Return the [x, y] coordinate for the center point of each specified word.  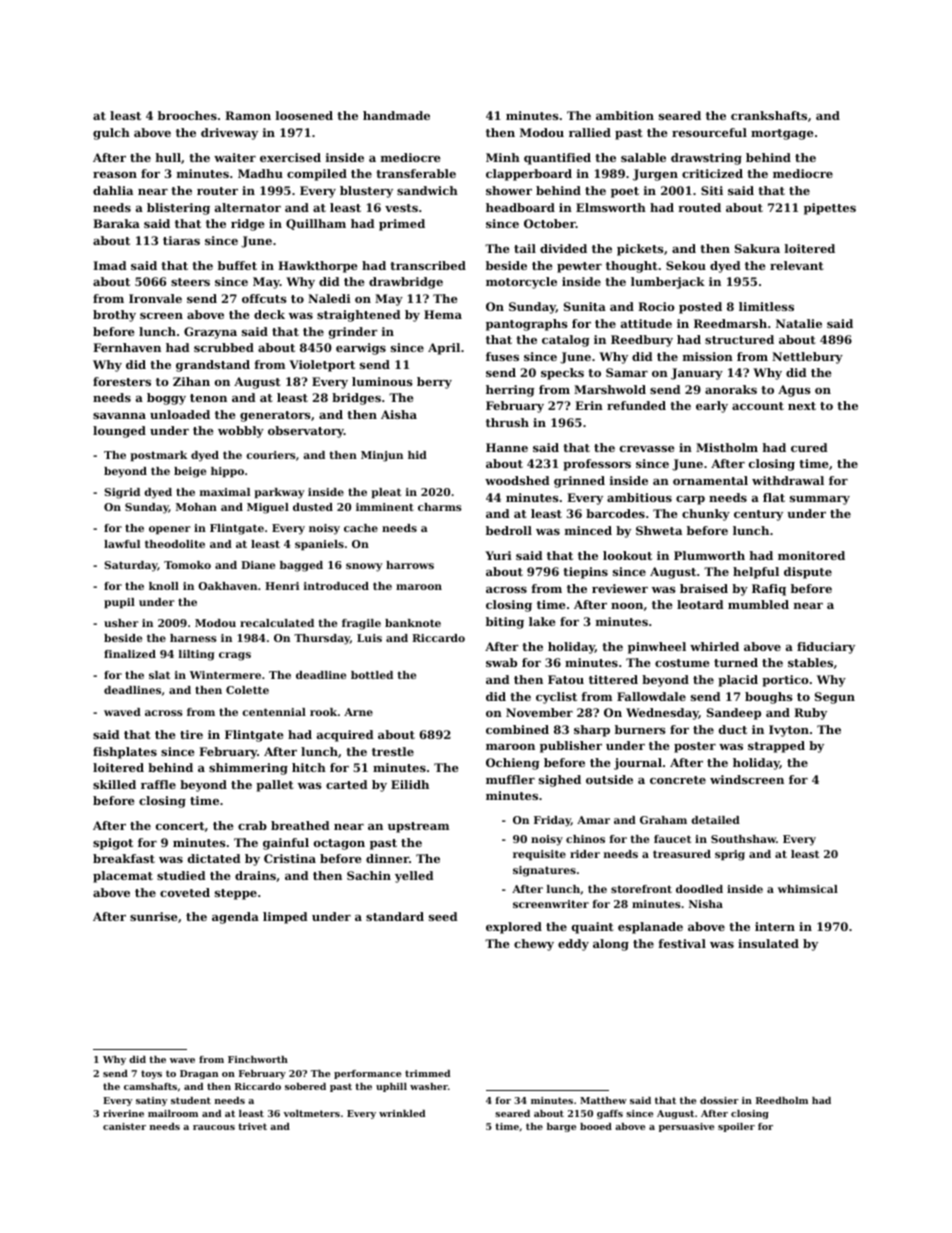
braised [704, 588]
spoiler [736, 1127]
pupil [119, 603]
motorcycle [521, 283]
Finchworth [258, 1059]
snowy [364, 567]
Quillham [316, 224]
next [802, 406]
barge [561, 1127]
